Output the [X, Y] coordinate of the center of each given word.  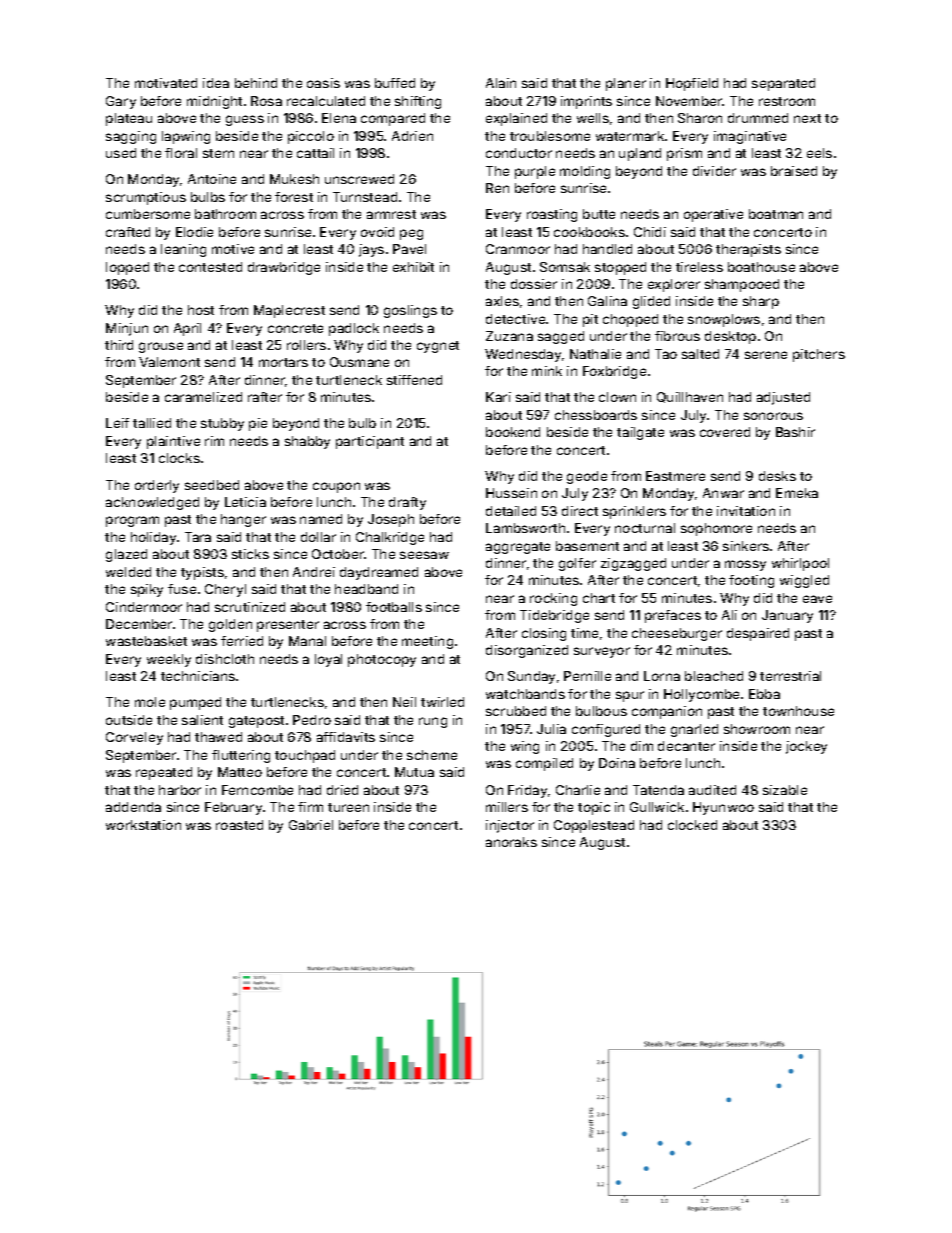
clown [617, 397]
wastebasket [146, 641]
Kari [498, 397]
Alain [501, 83]
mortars [283, 362]
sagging [131, 137]
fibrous [677, 336]
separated [783, 84]
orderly [157, 486]
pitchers [819, 355]
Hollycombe [701, 695]
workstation [143, 825]
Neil [404, 702]
